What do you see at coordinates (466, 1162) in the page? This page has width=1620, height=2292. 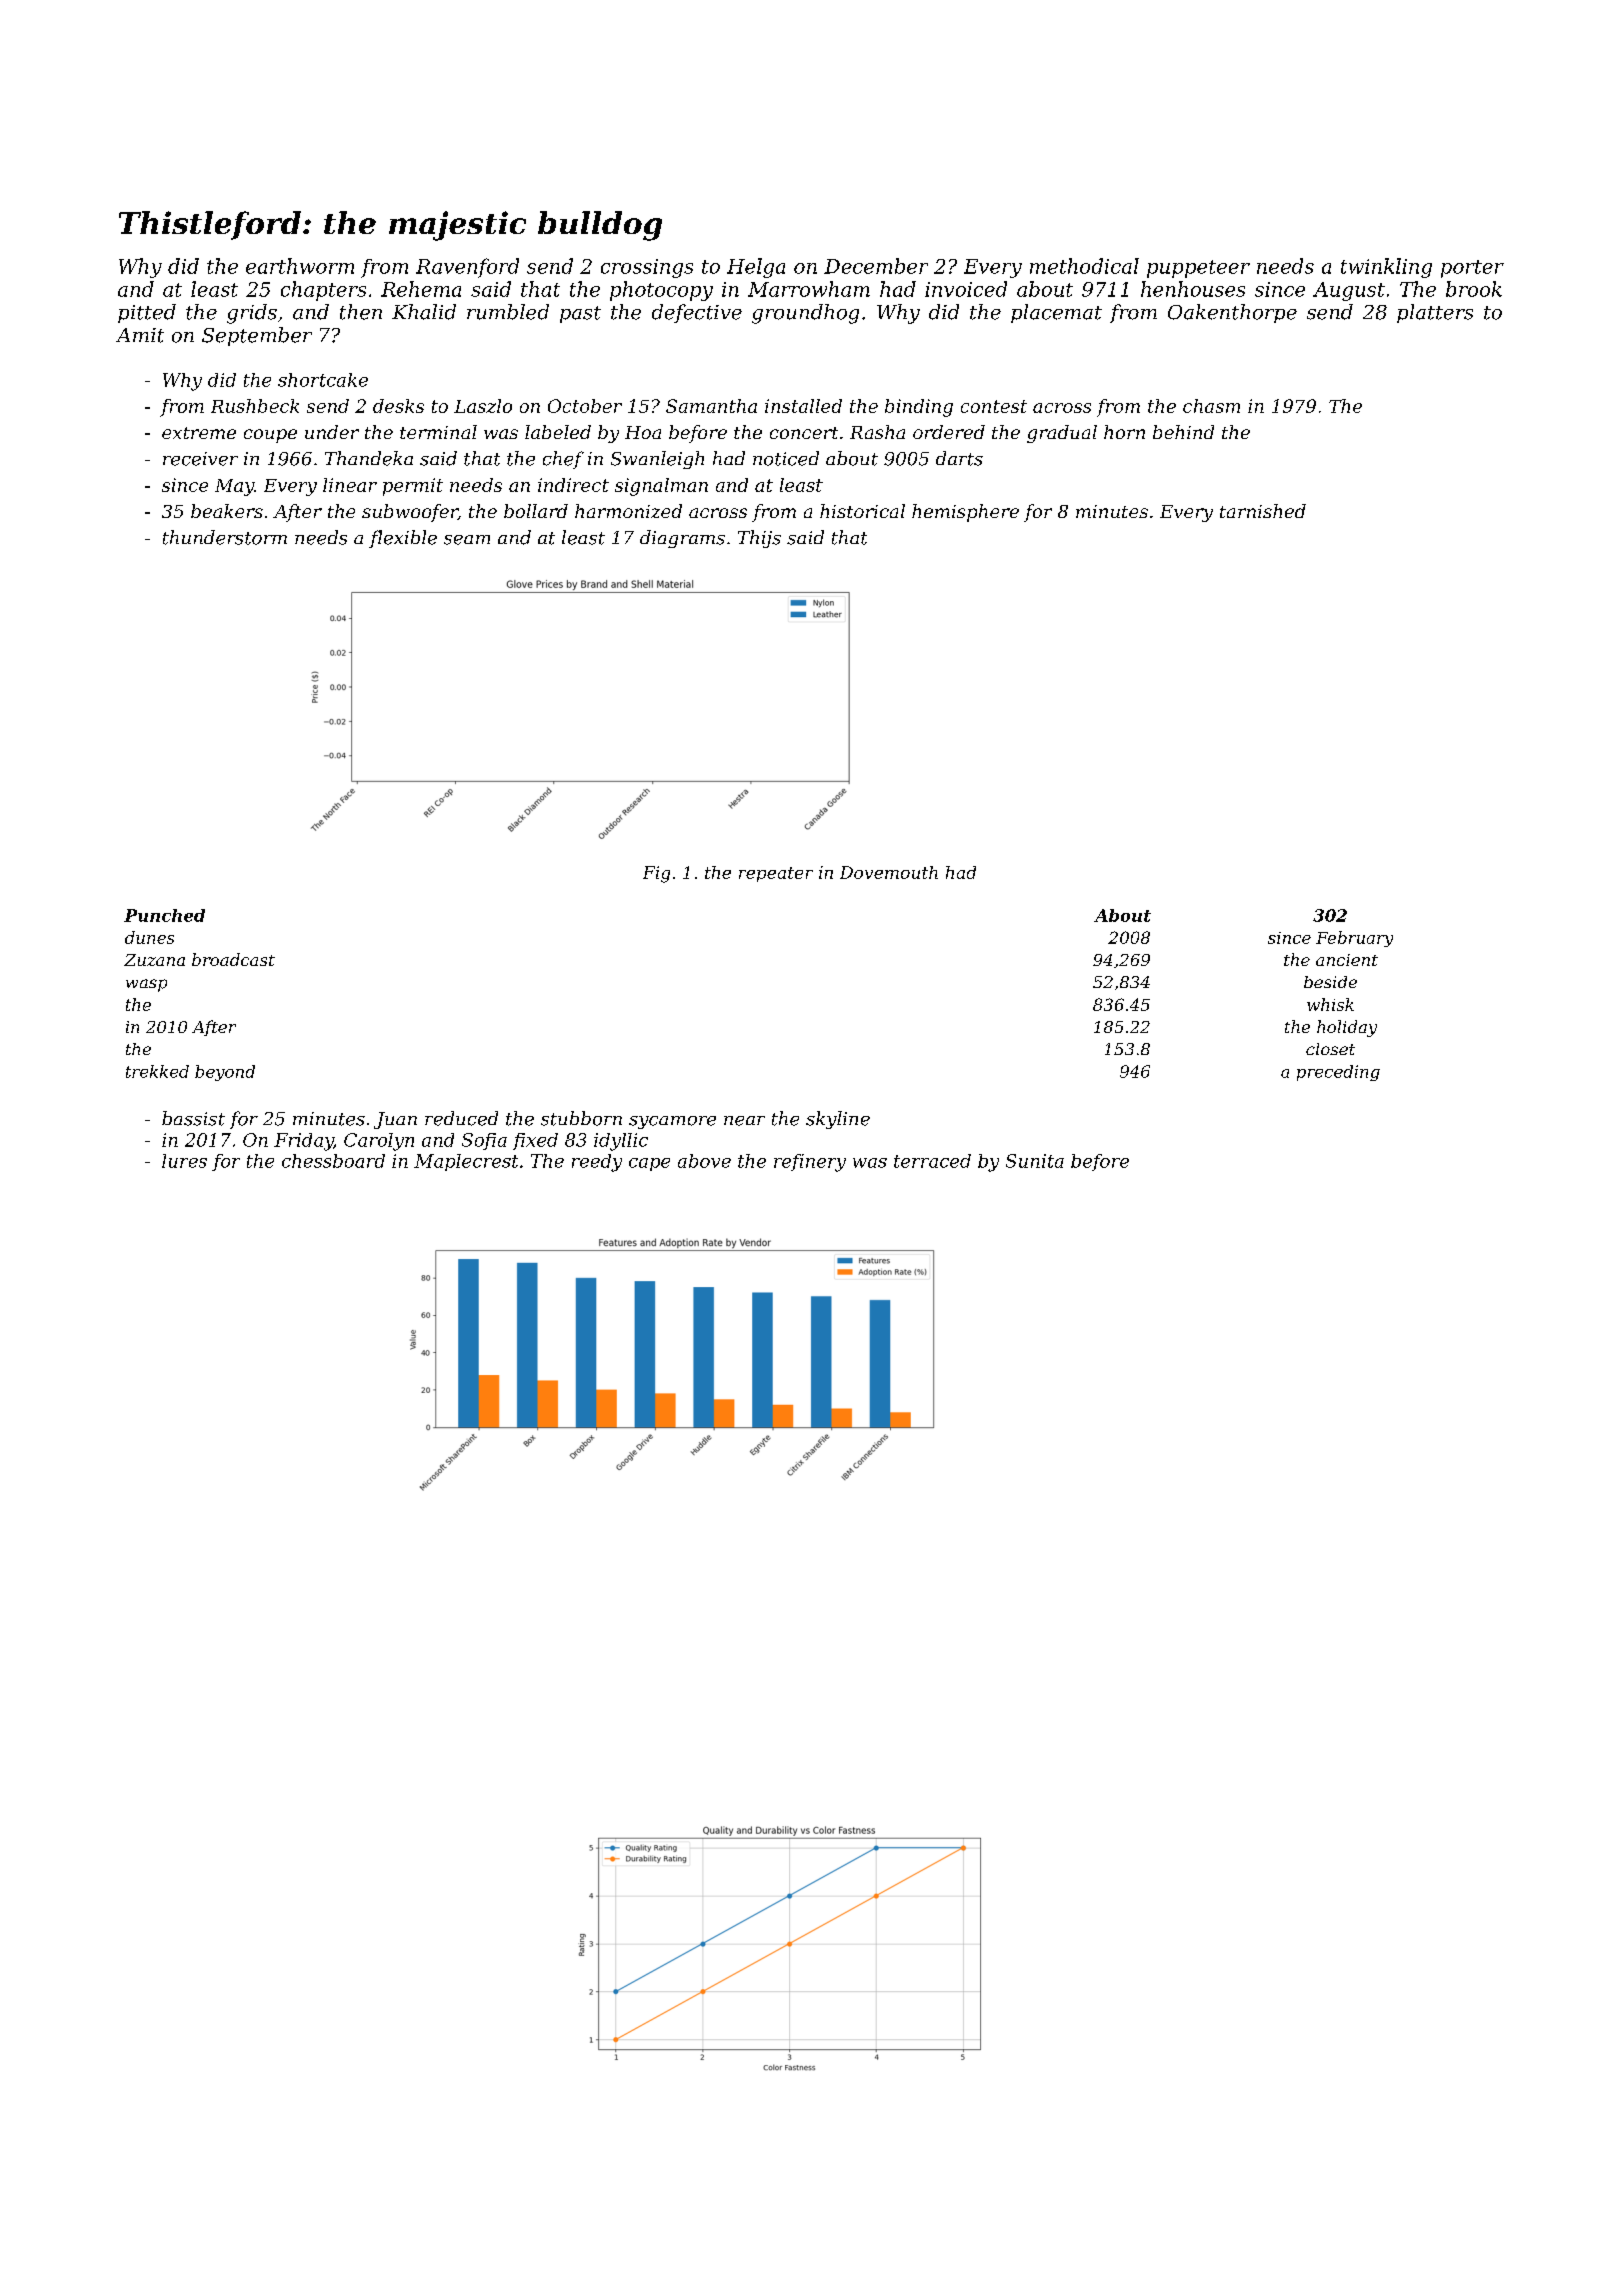 I see `Maplecrest` at bounding box center [466, 1162].
